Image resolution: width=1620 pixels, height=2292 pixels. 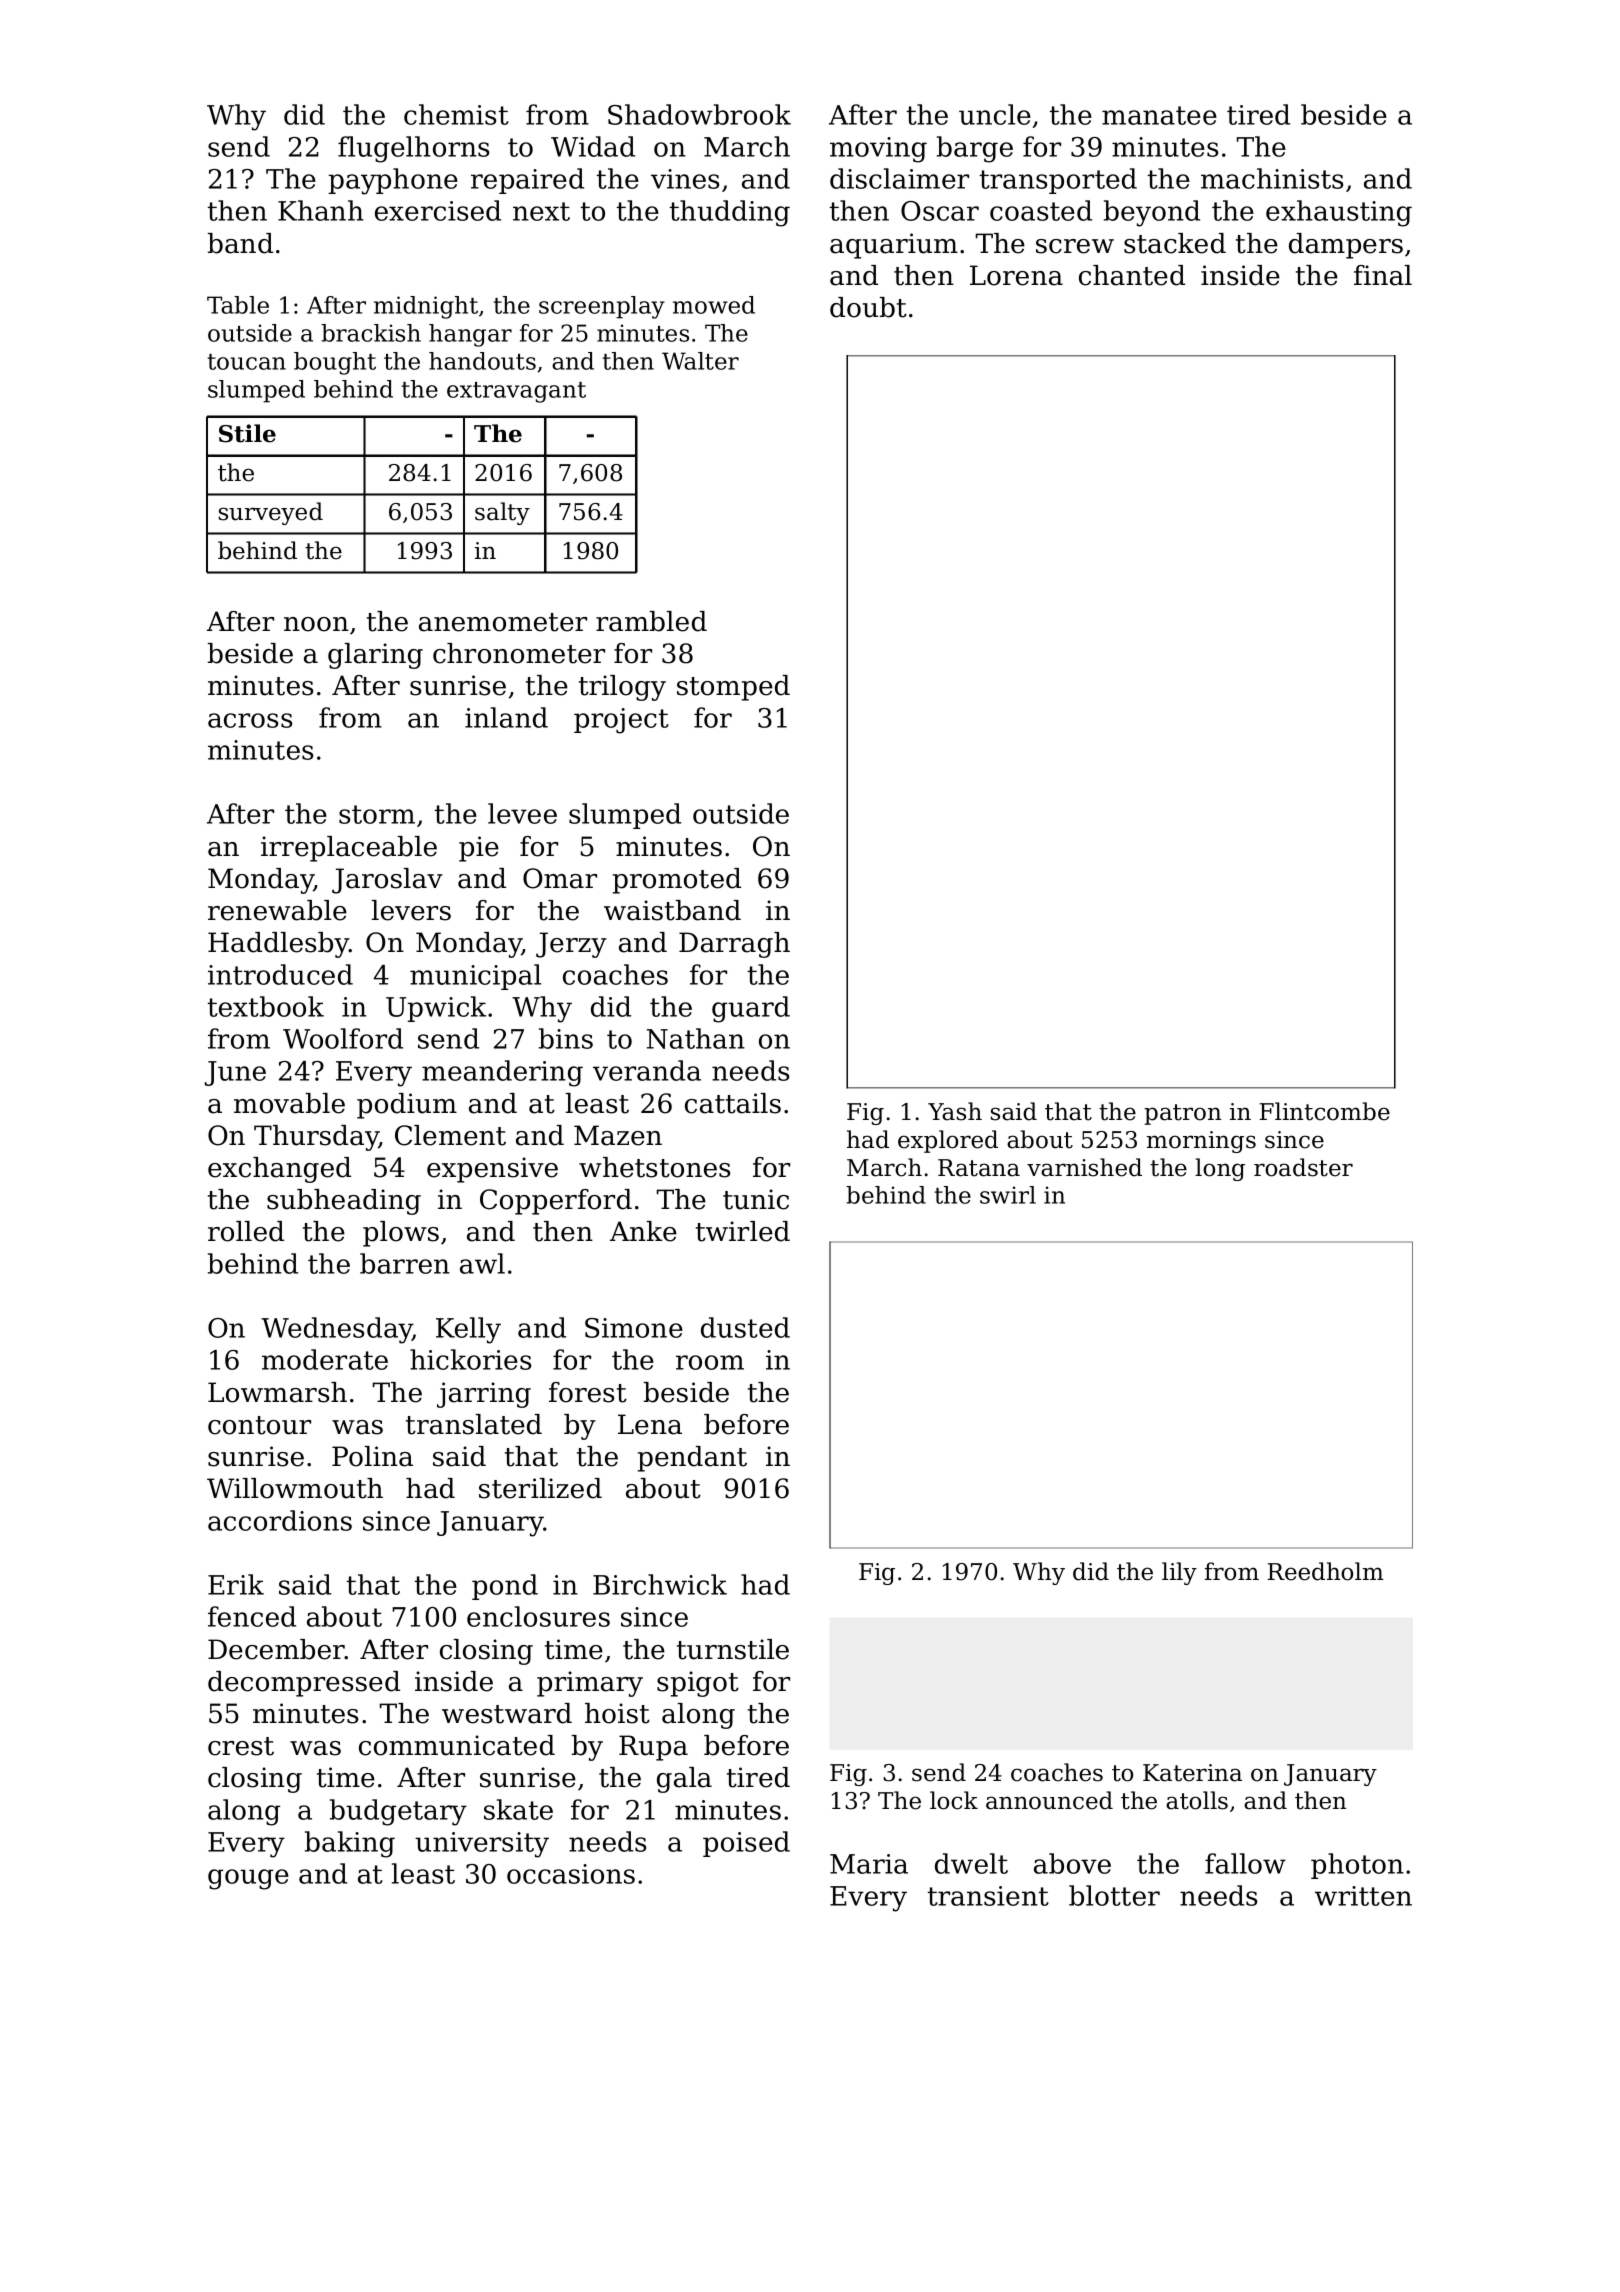 I want to click on Anke, so click(x=643, y=1231).
